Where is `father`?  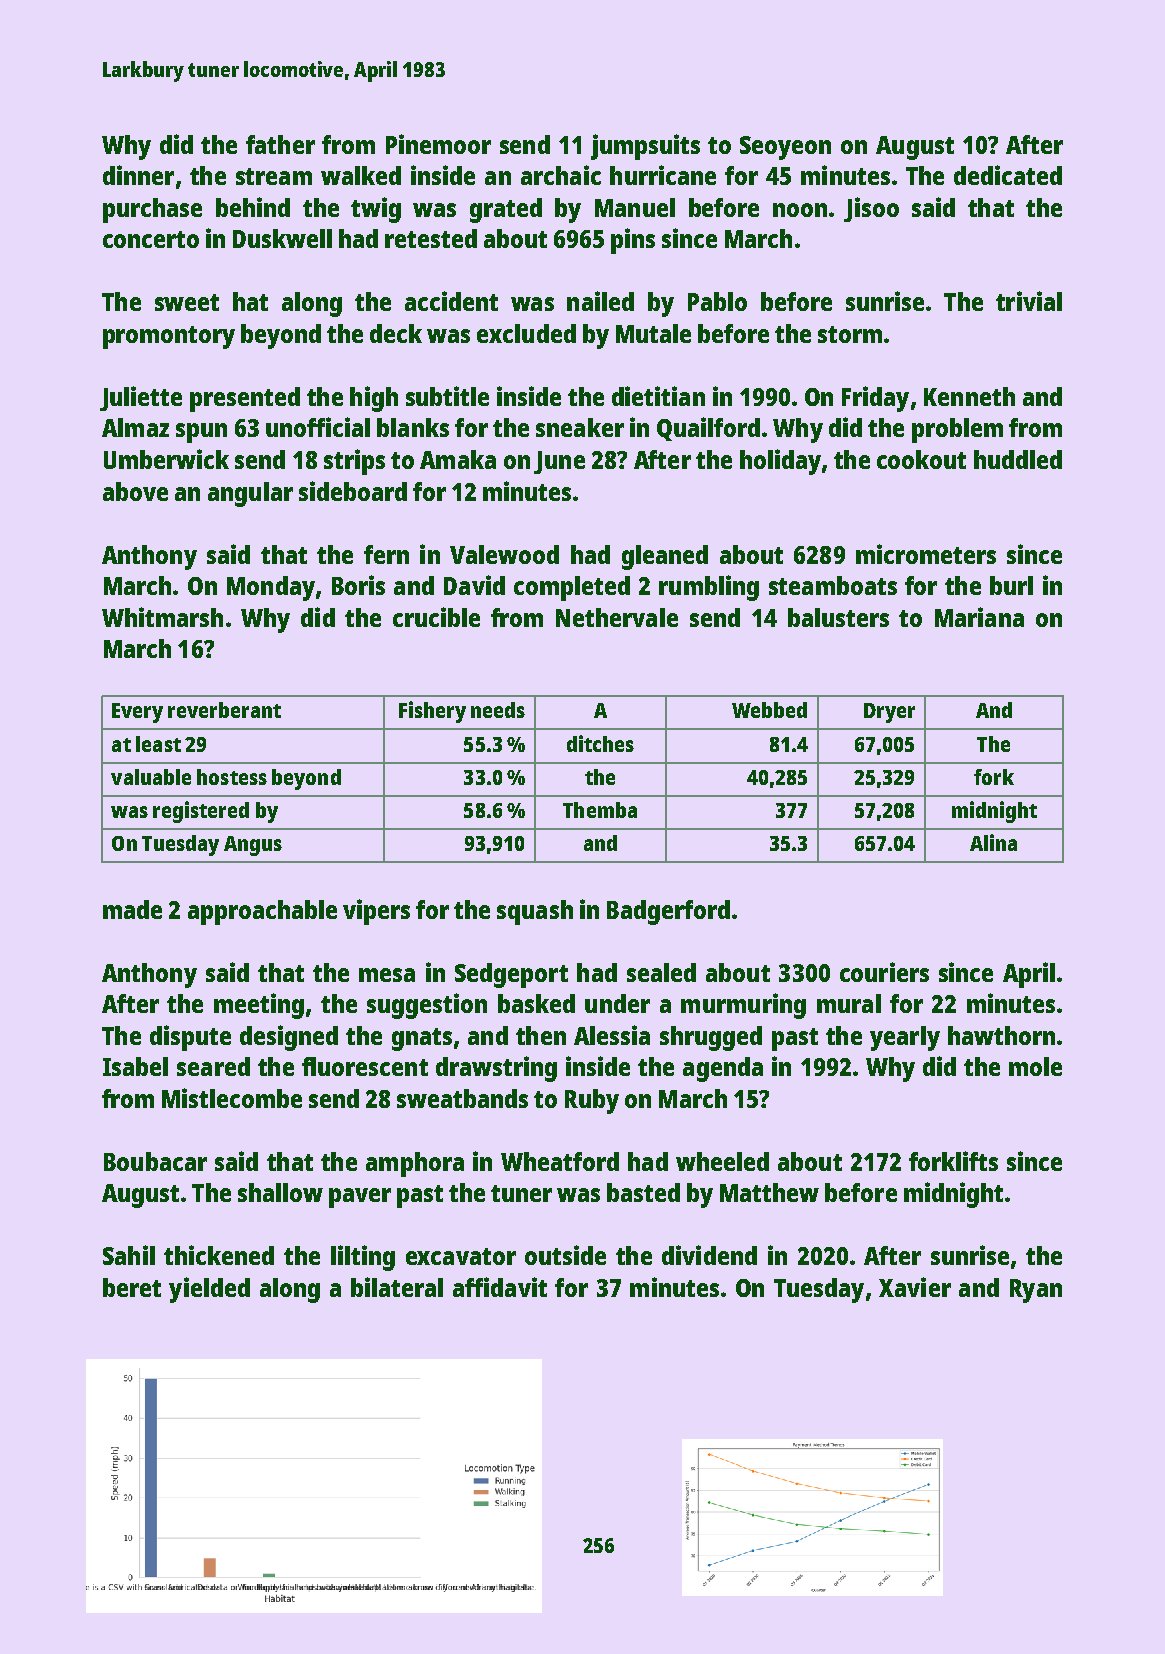
father is located at coordinates (280, 144).
